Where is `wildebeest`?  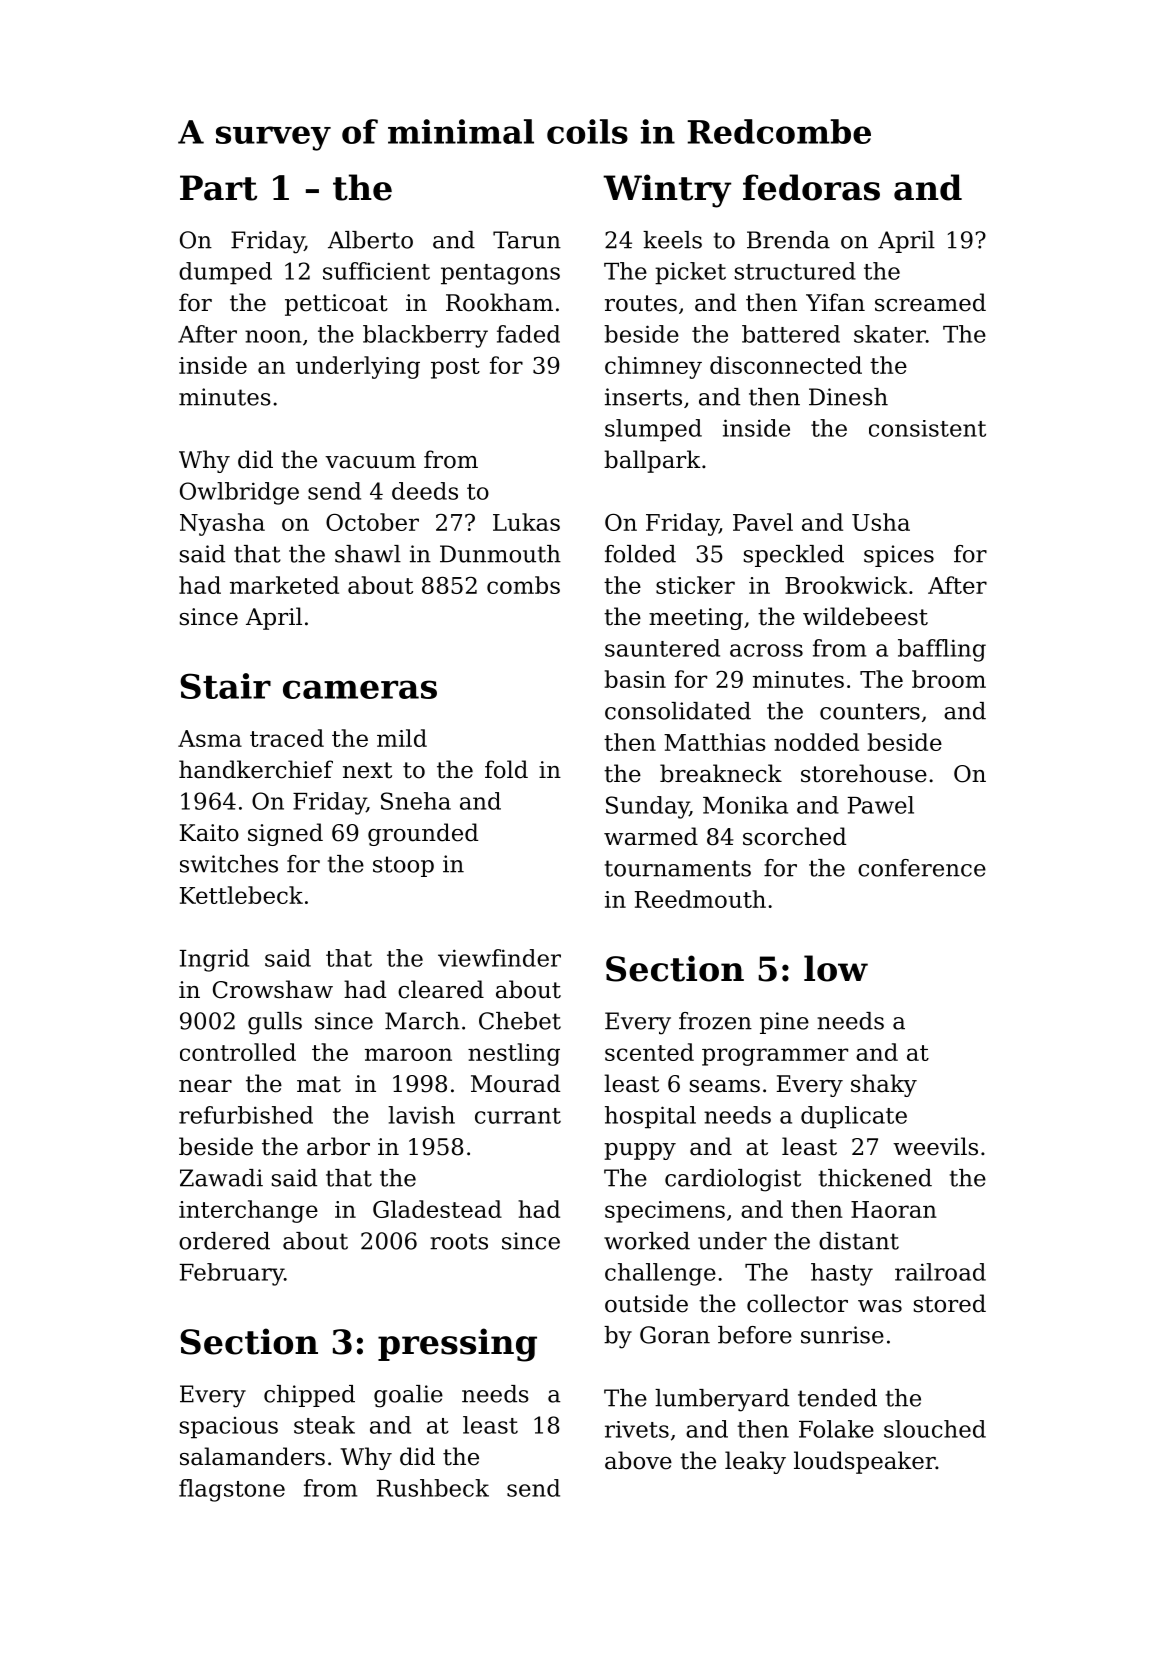 wildebeest is located at coordinates (865, 616).
